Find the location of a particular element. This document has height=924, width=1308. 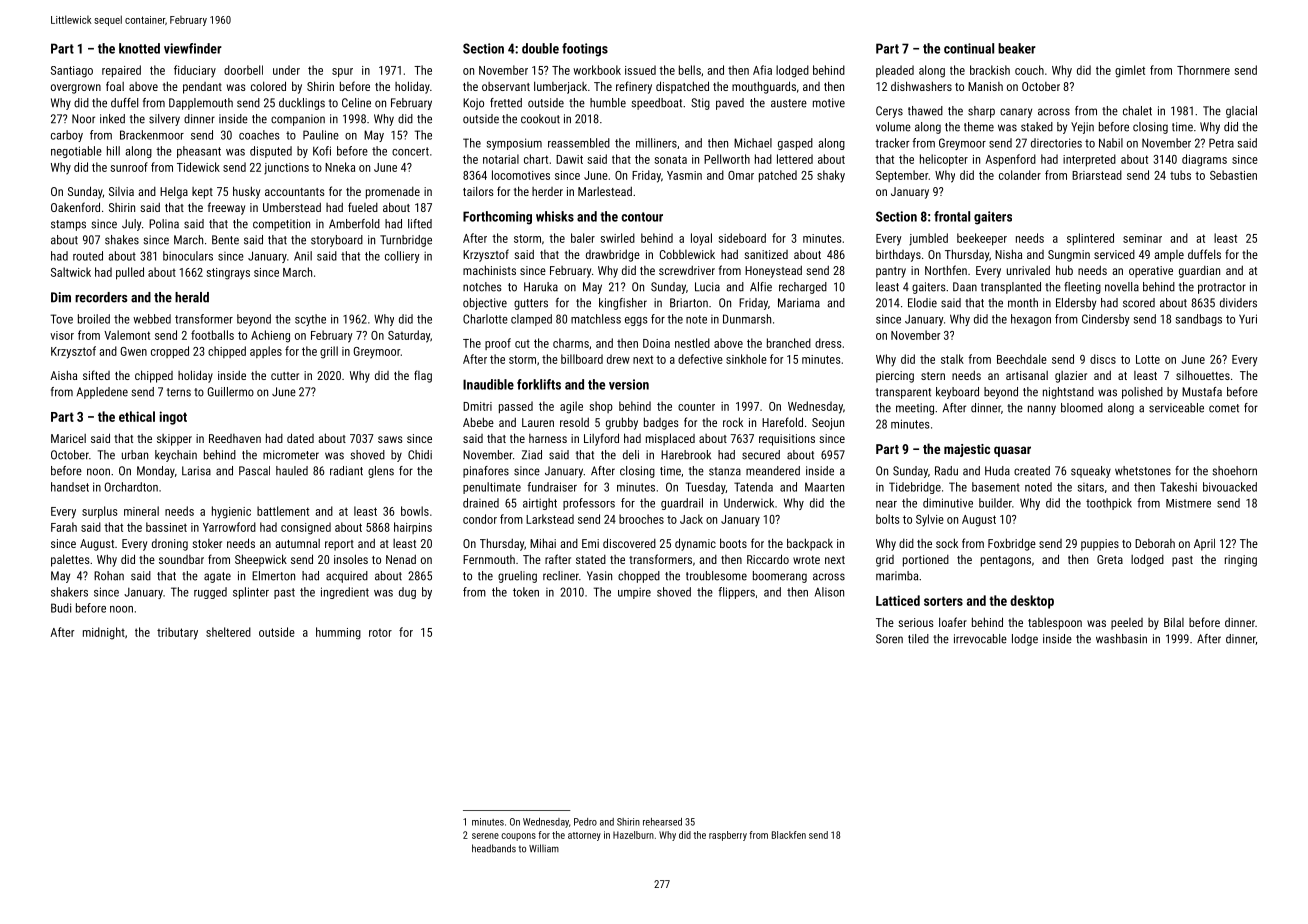

tributary is located at coordinates (177, 633).
